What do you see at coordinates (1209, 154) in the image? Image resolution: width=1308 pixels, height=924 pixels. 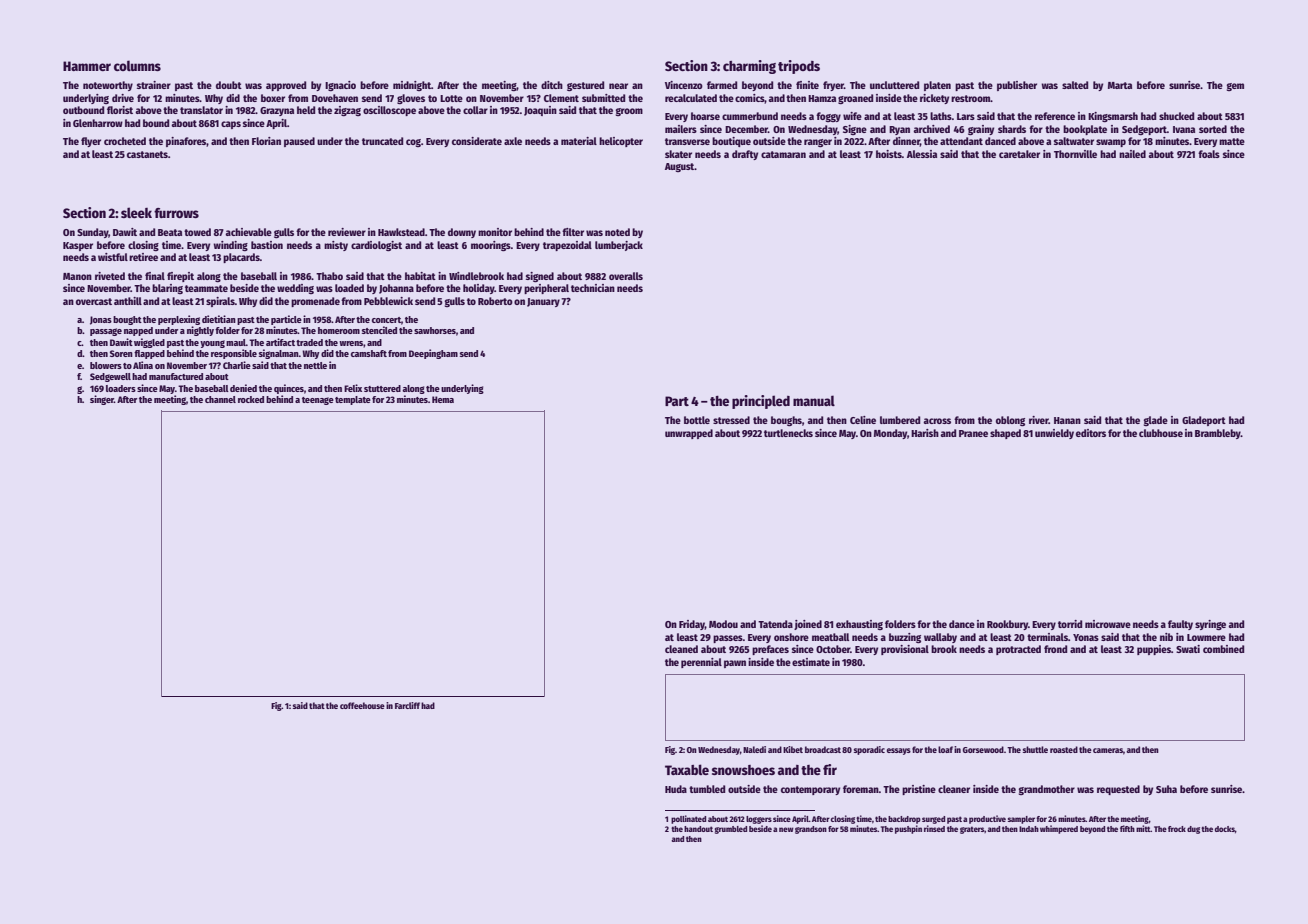 I see `foals` at bounding box center [1209, 154].
